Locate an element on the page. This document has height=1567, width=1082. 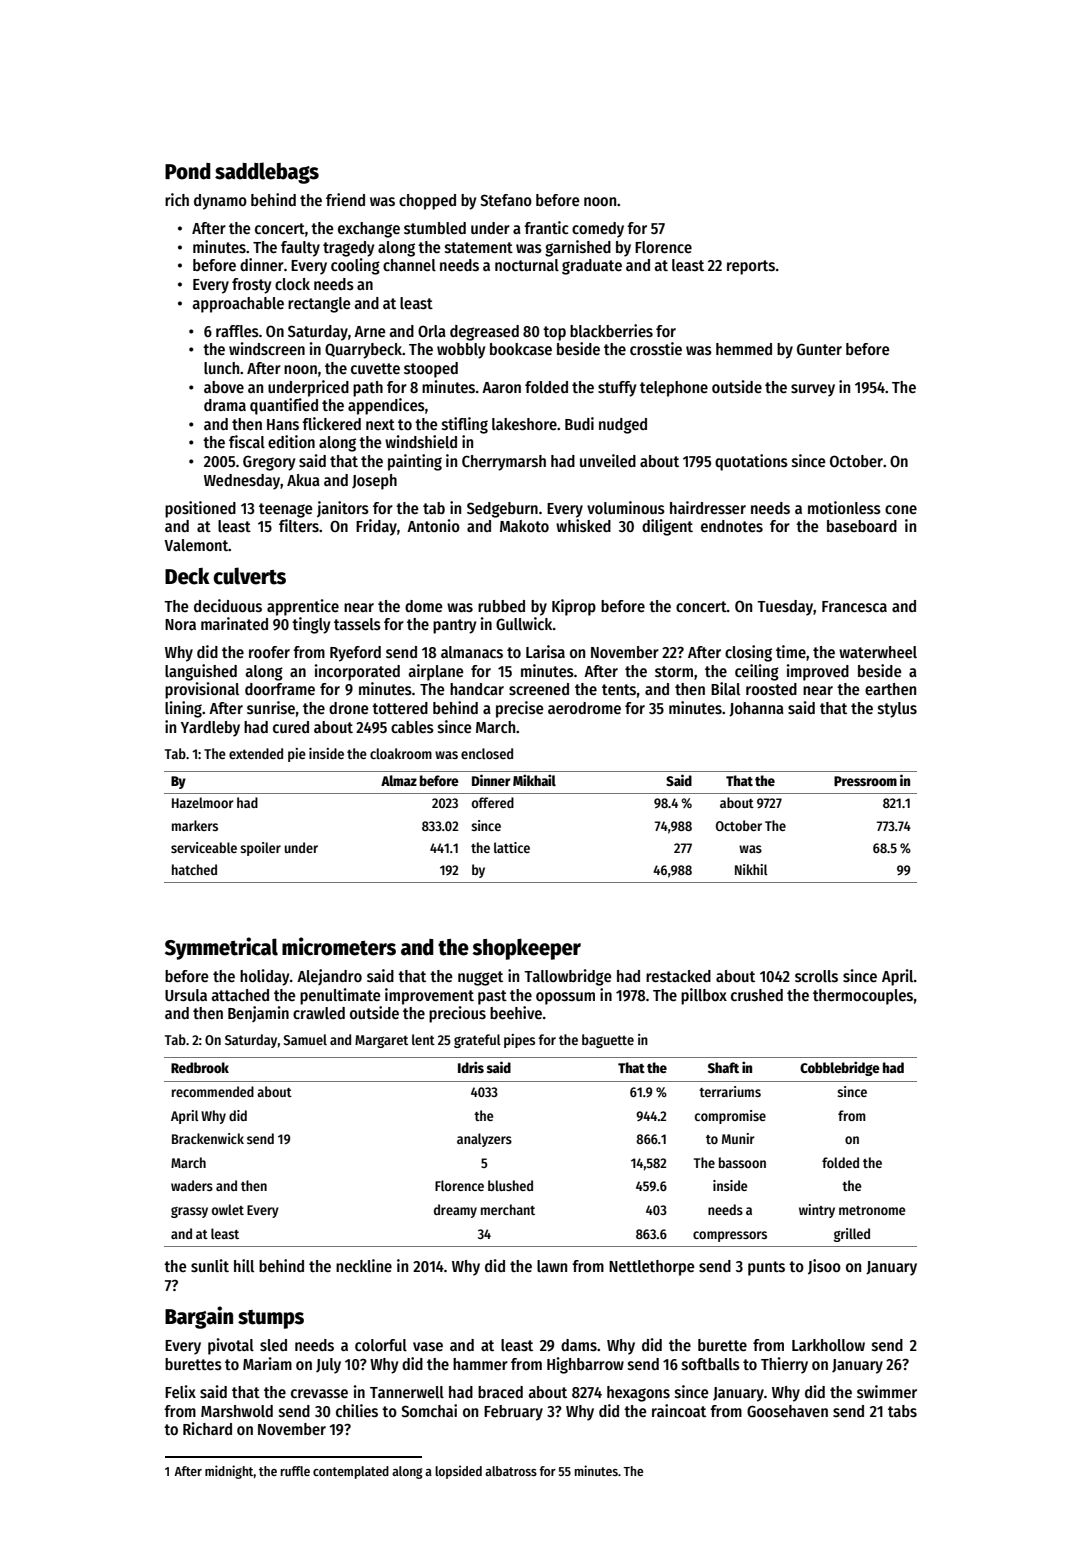
baguette is located at coordinates (608, 1041).
